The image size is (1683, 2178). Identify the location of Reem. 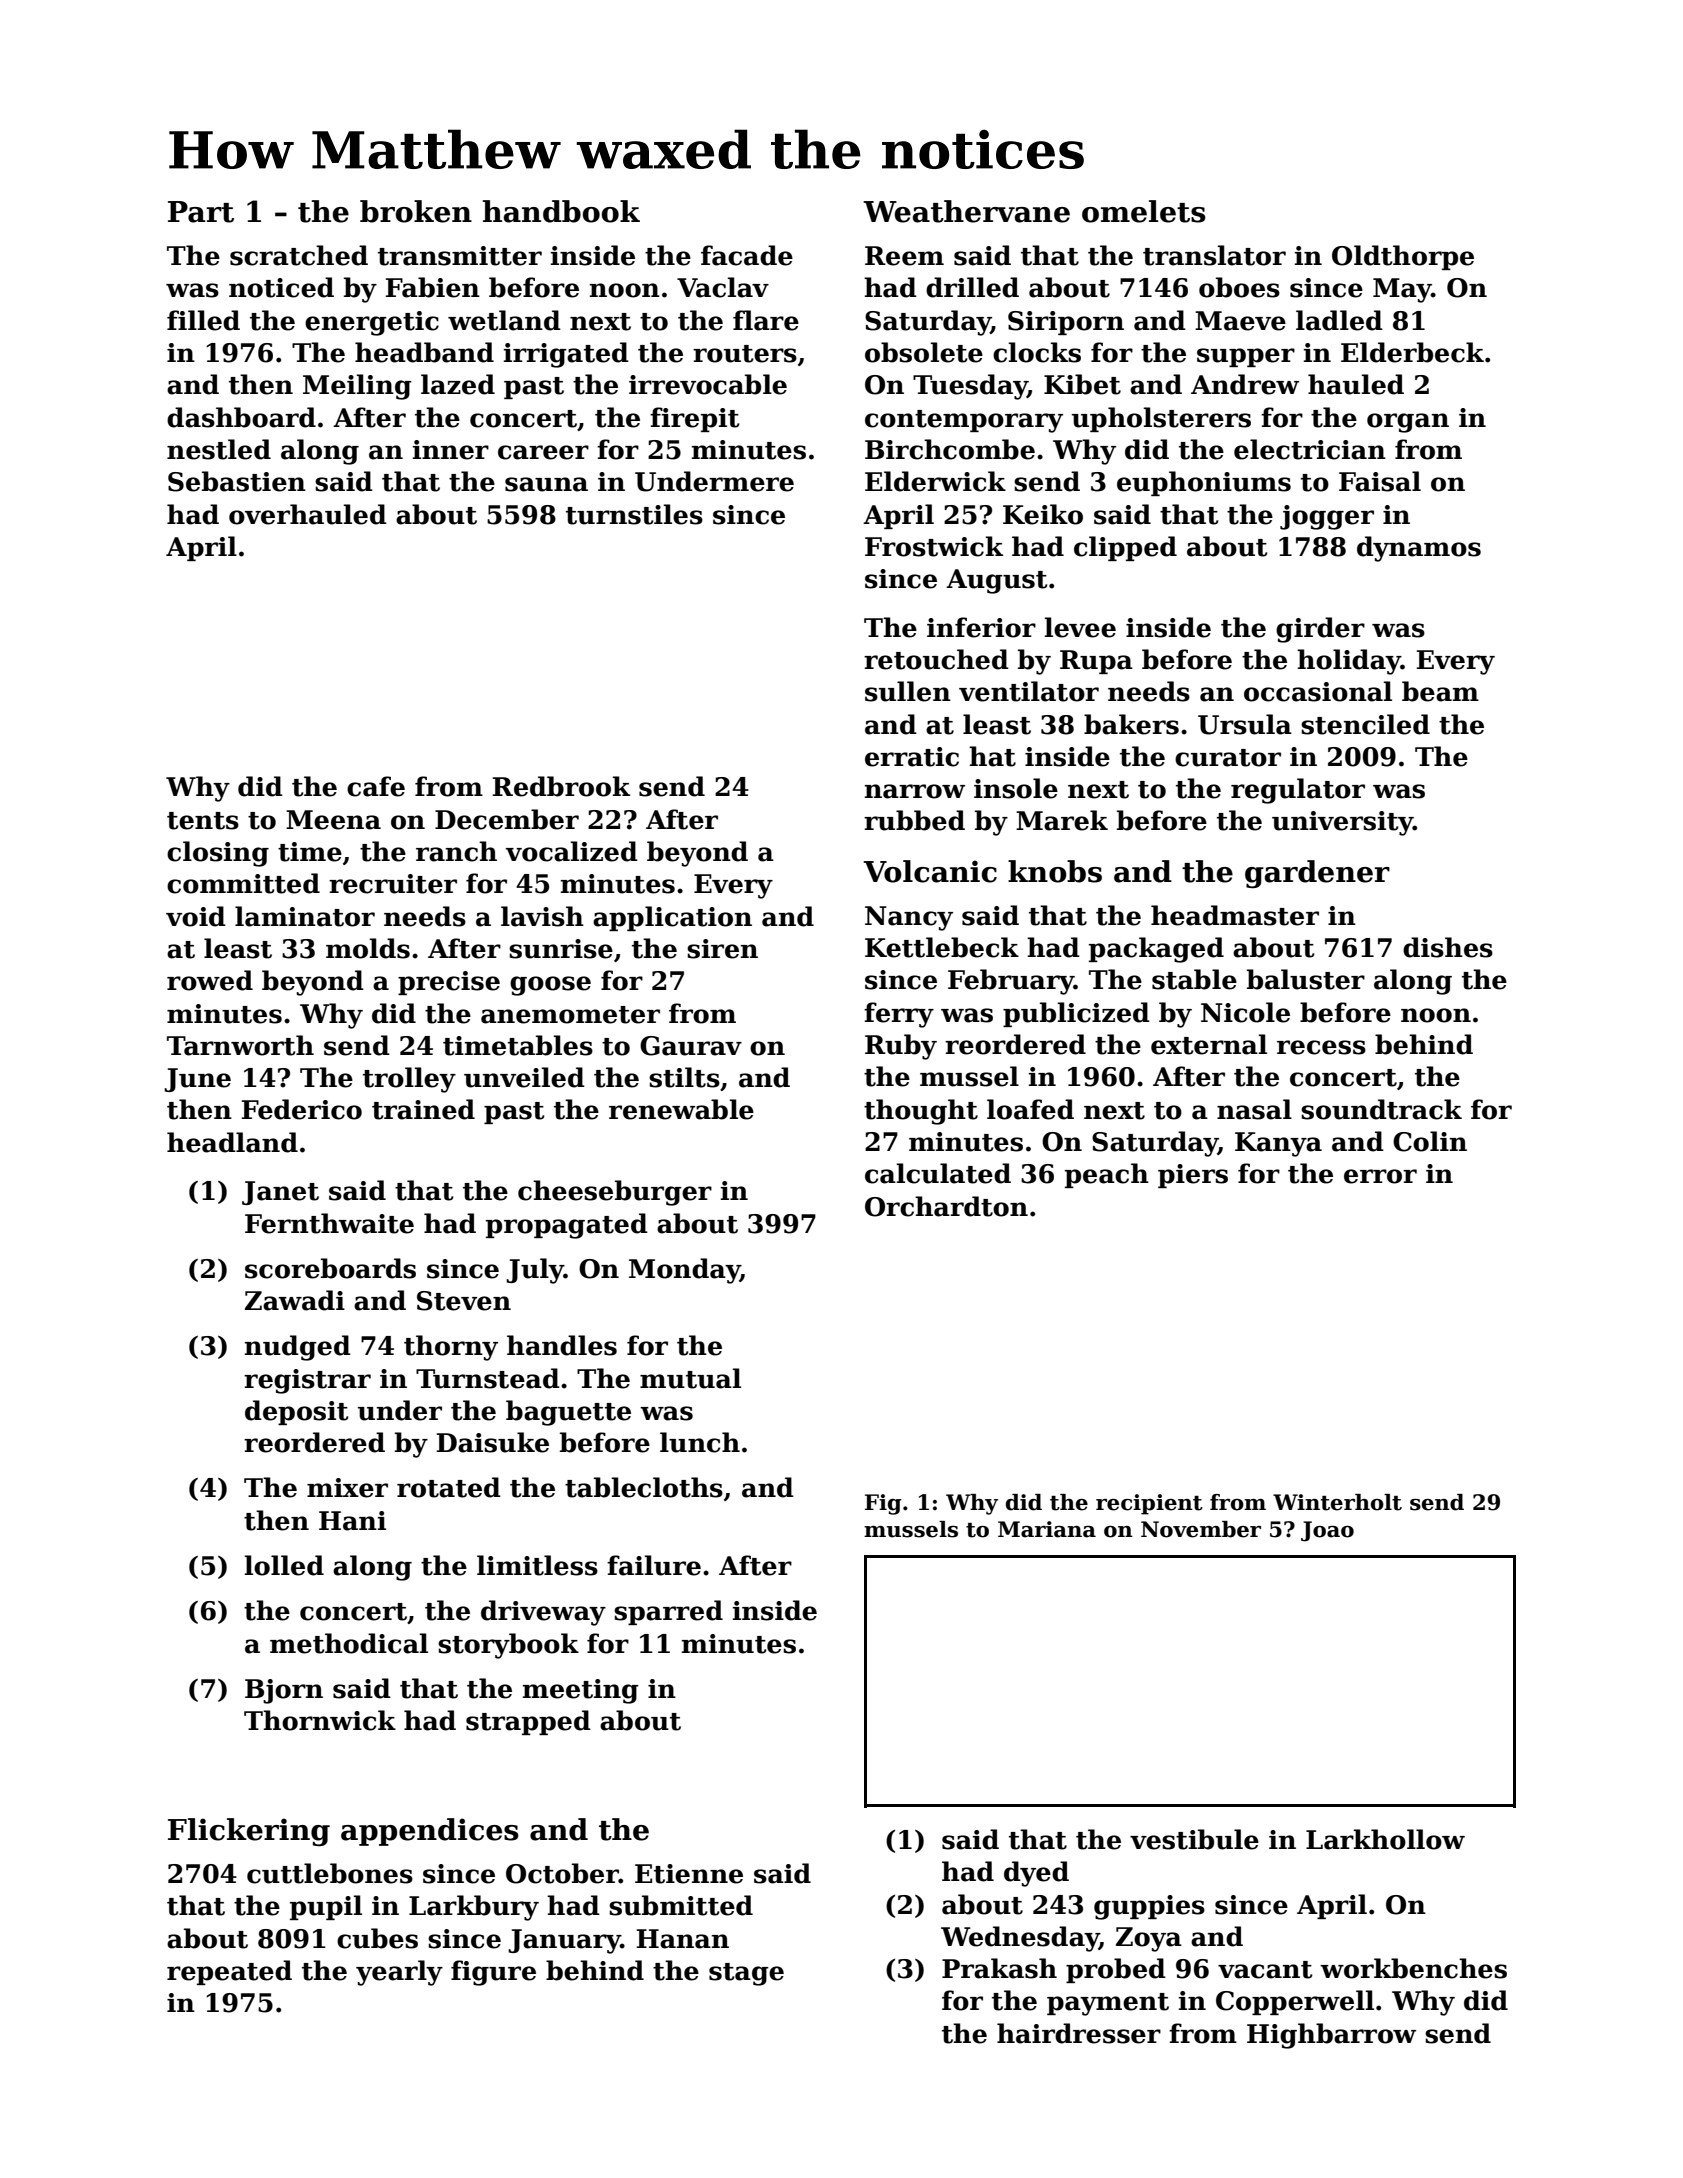
(904, 256).
